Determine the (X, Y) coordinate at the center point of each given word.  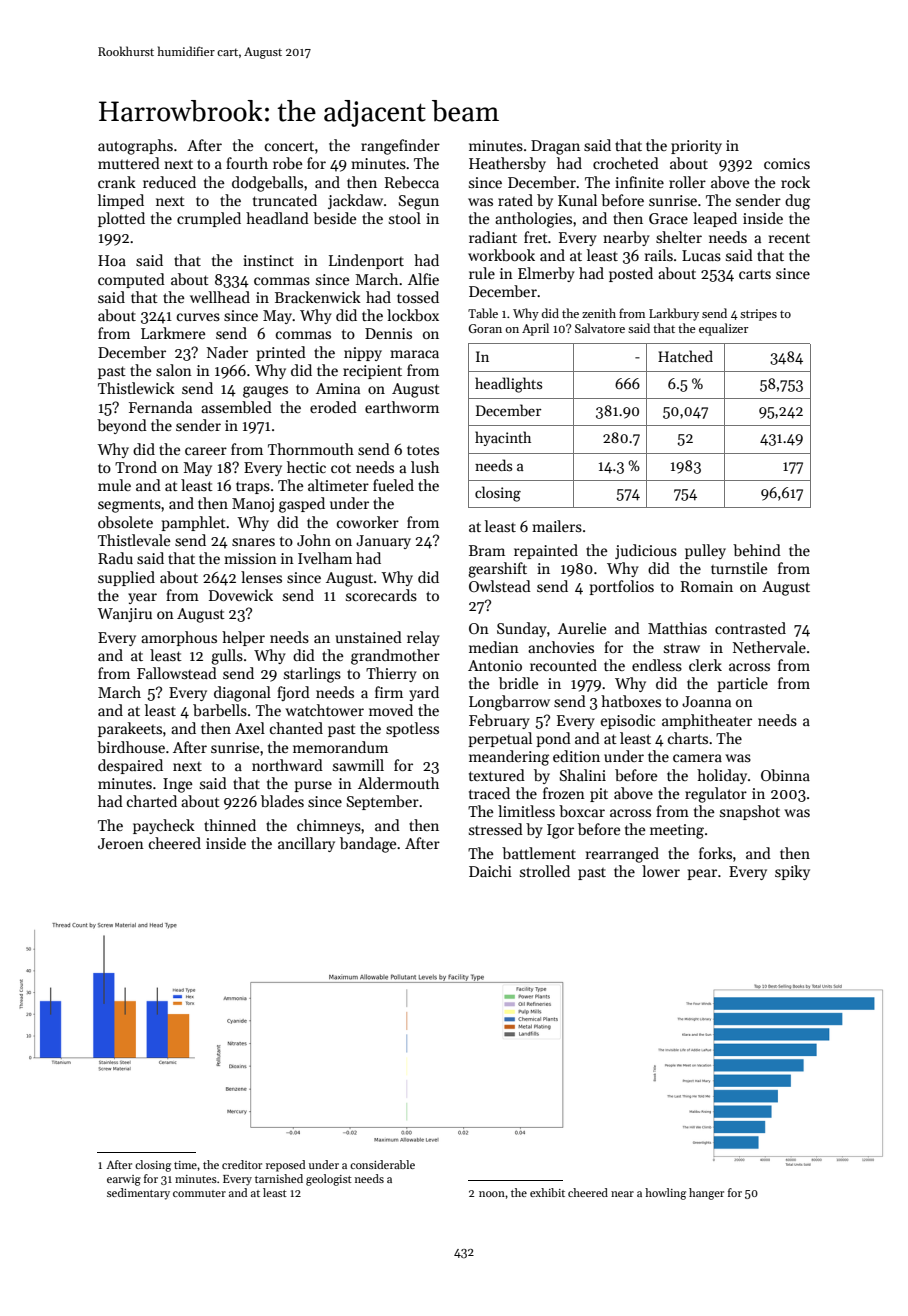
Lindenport (366, 261)
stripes (758, 315)
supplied (126, 578)
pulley (705, 551)
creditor (242, 1164)
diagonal (242, 694)
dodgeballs (267, 184)
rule (482, 273)
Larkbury (674, 314)
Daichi (490, 871)
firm (389, 692)
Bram (487, 550)
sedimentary (138, 1194)
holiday (722, 776)
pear (702, 874)
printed (281, 353)
